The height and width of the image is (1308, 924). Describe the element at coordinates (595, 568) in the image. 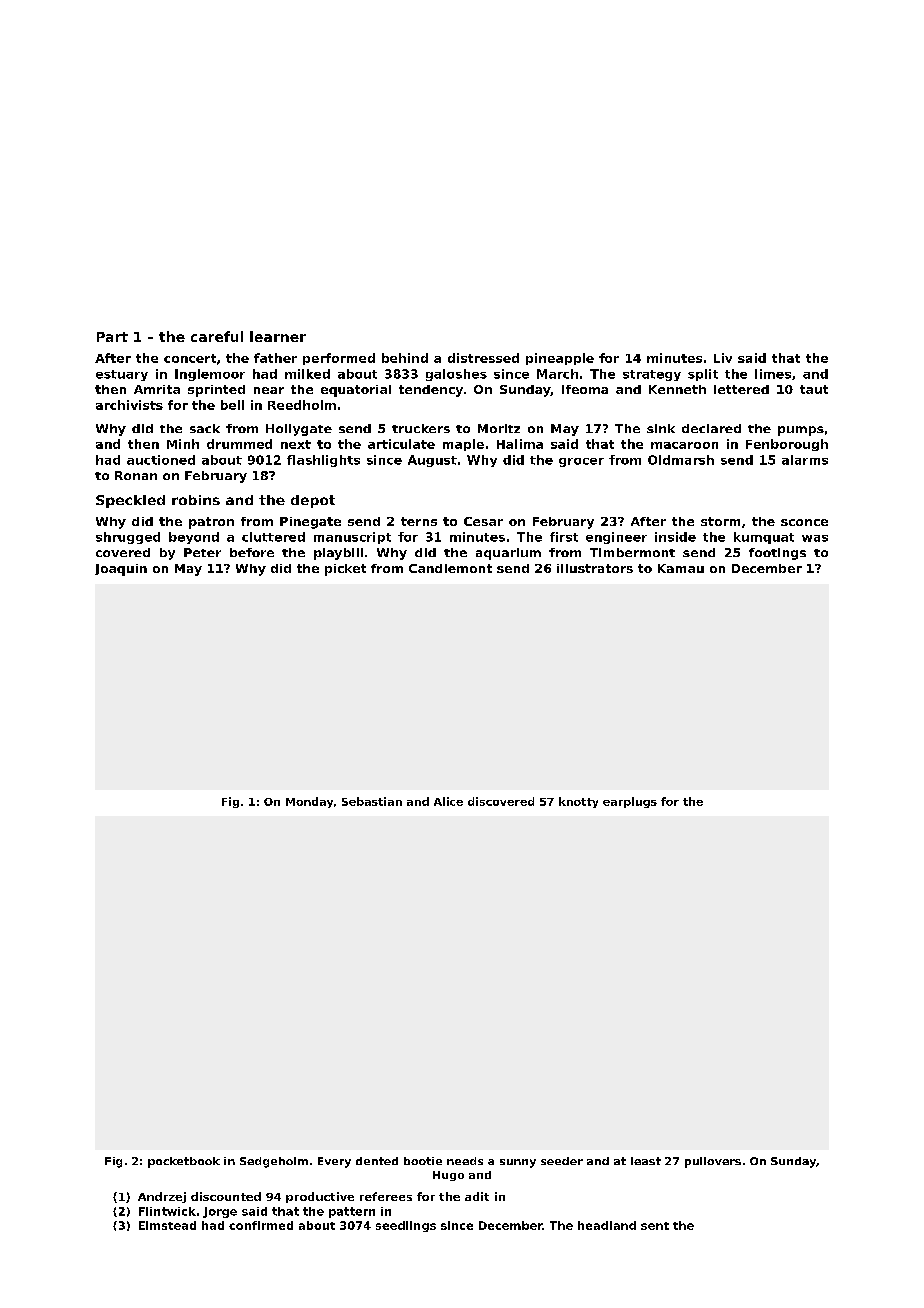

I see `illustrators` at that location.
